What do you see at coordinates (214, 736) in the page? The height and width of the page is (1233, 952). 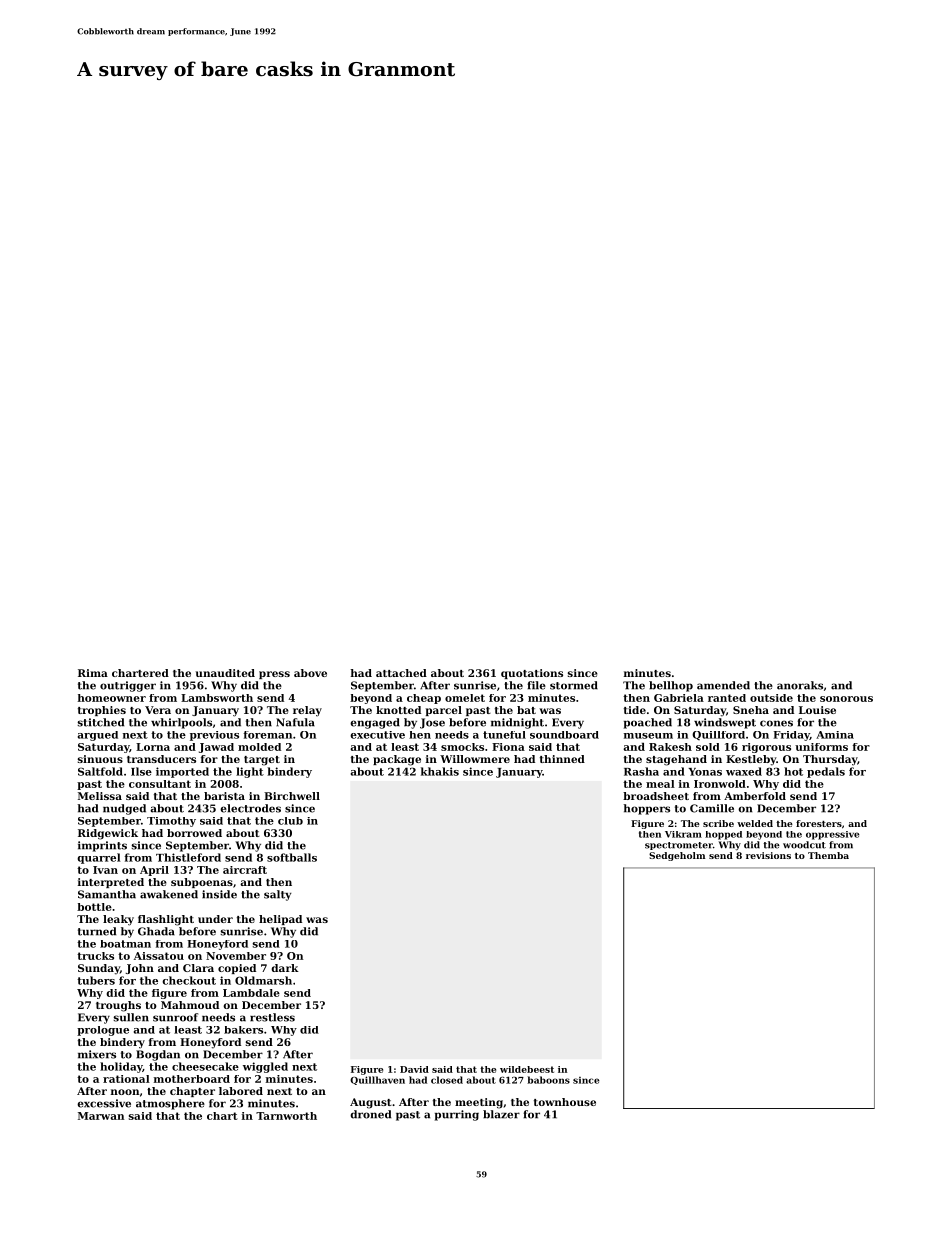 I see `previous` at bounding box center [214, 736].
